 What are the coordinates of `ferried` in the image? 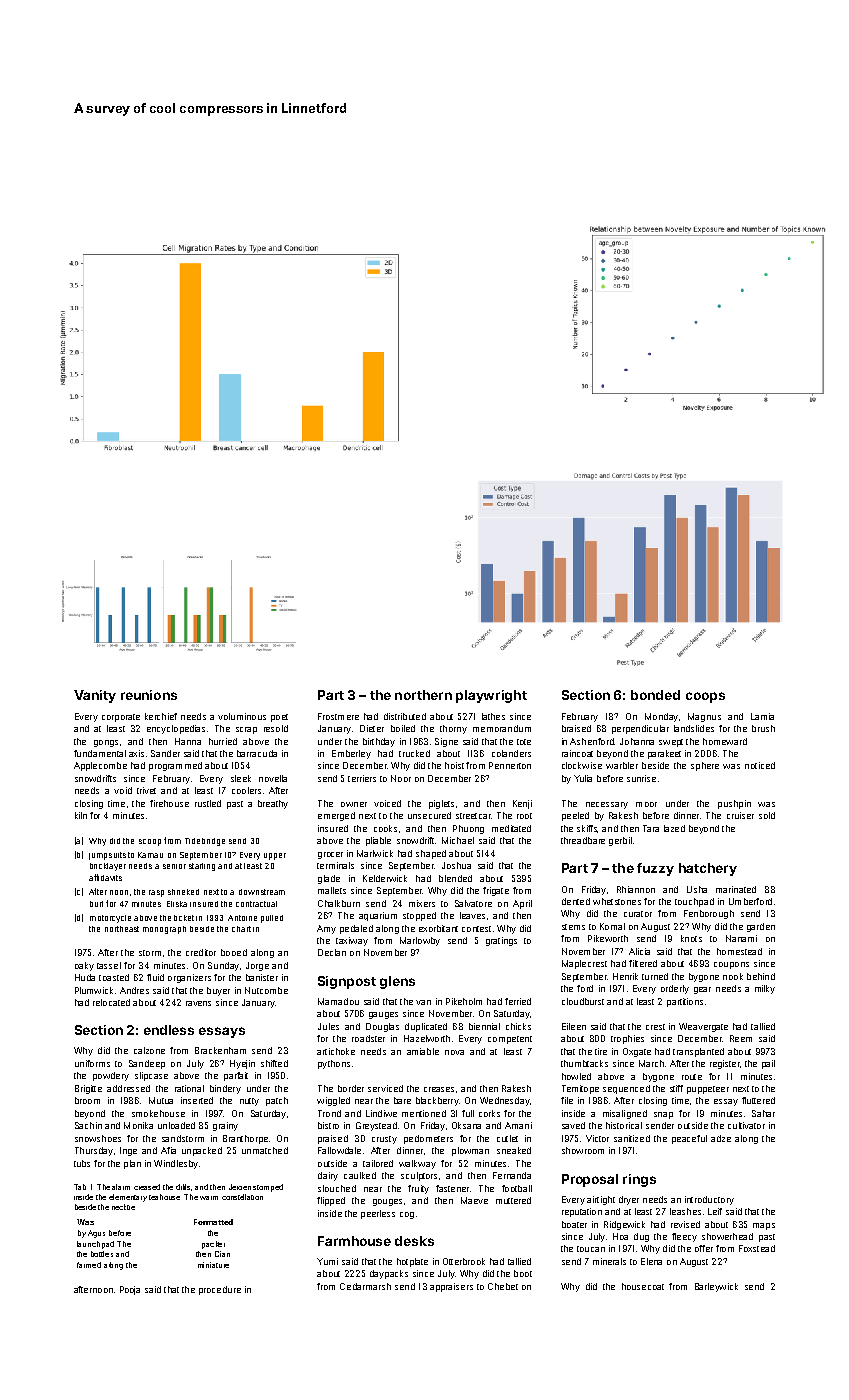 It's located at (518, 1001).
